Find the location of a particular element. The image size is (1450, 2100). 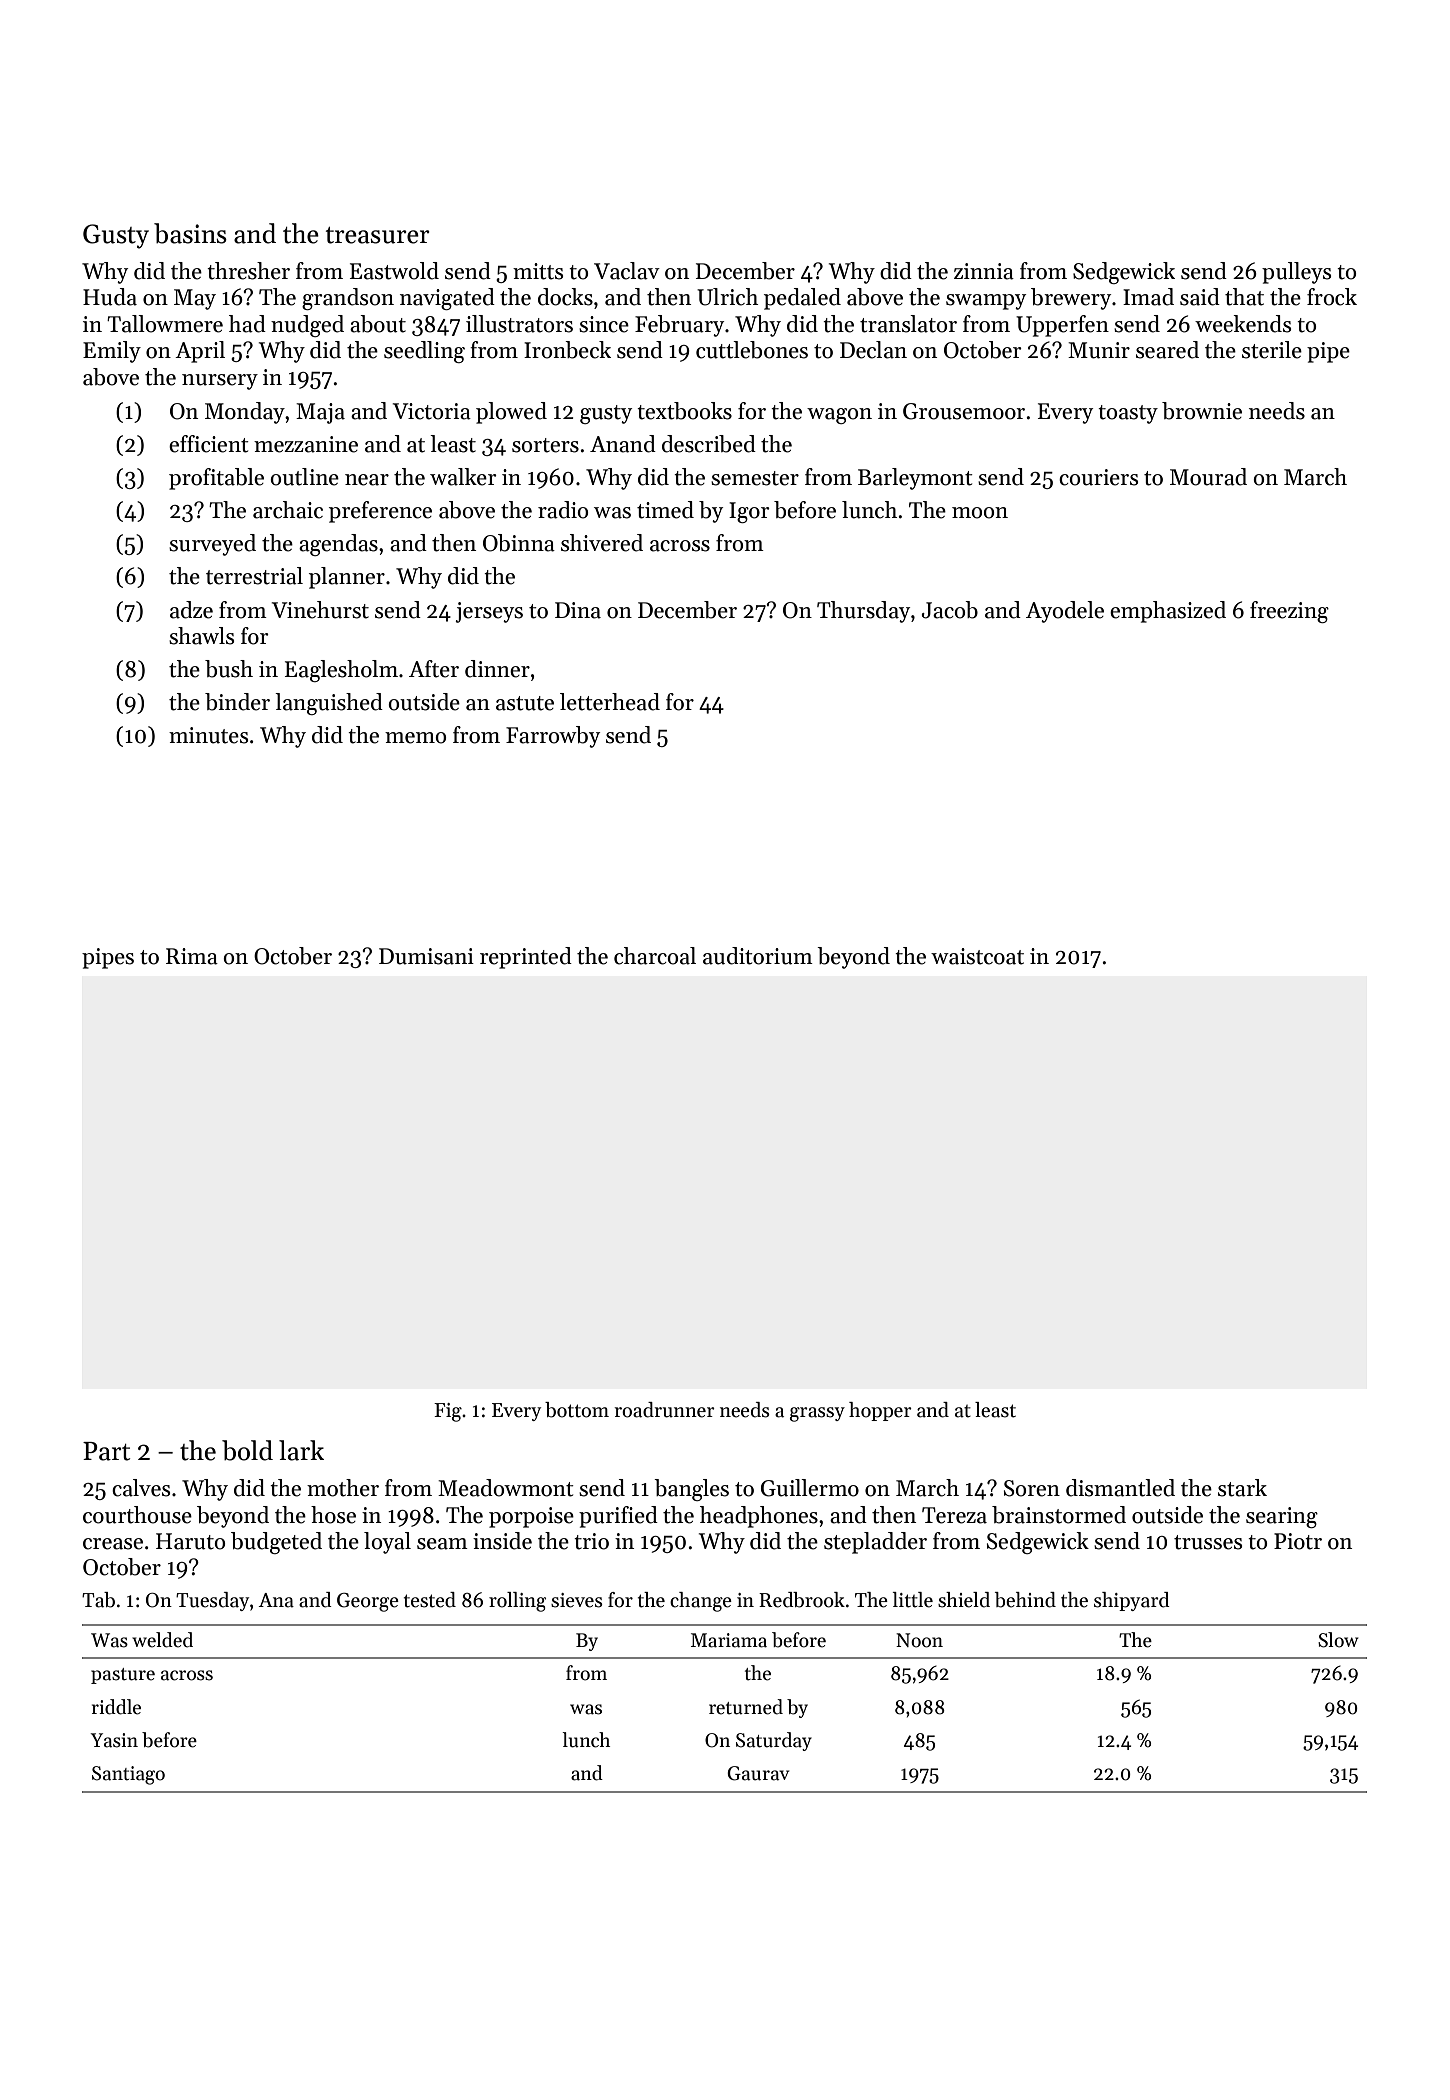

Yasin is located at coordinates (114, 1740).
